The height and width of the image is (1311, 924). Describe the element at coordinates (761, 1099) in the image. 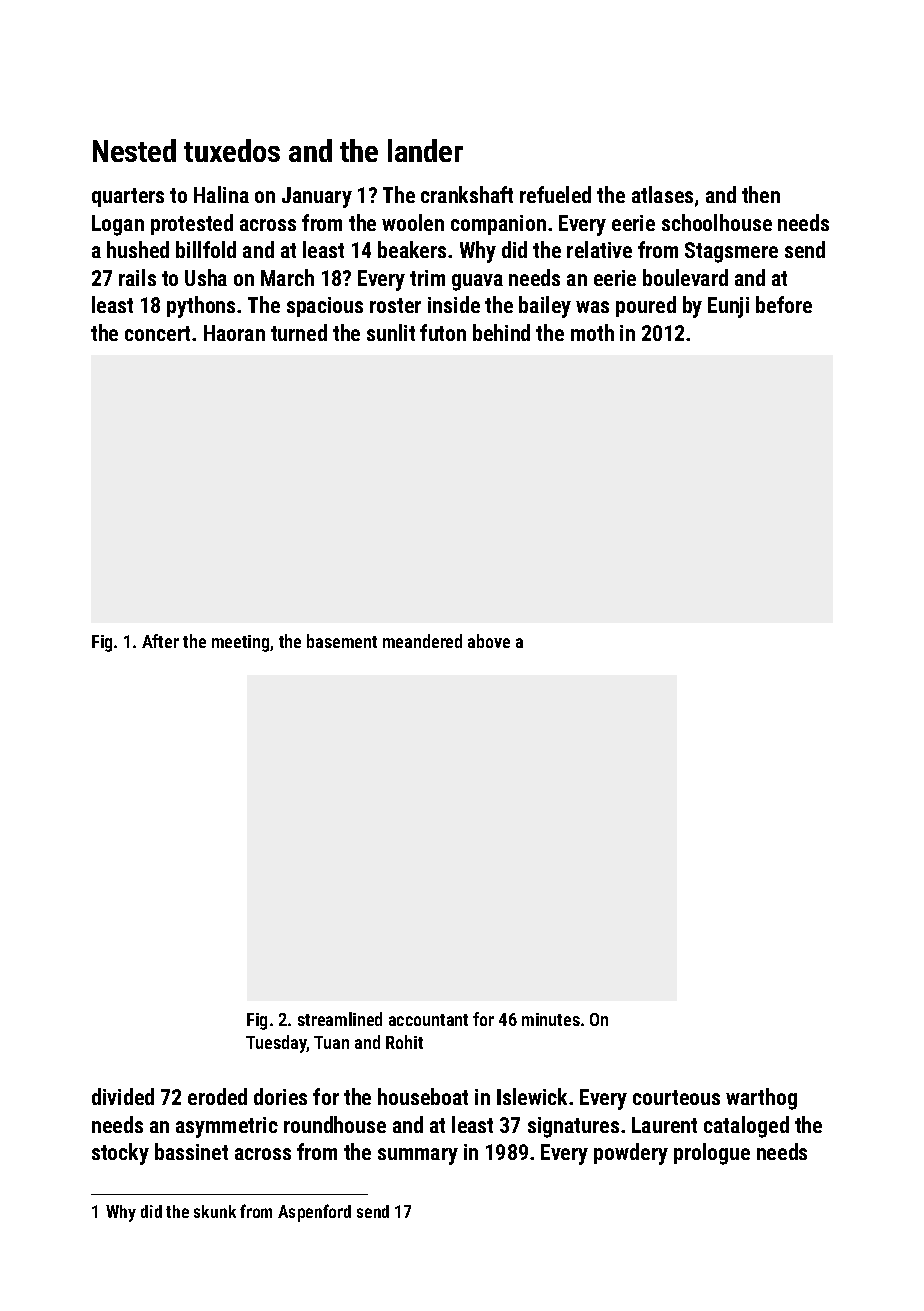

I see `warthog` at that location.
